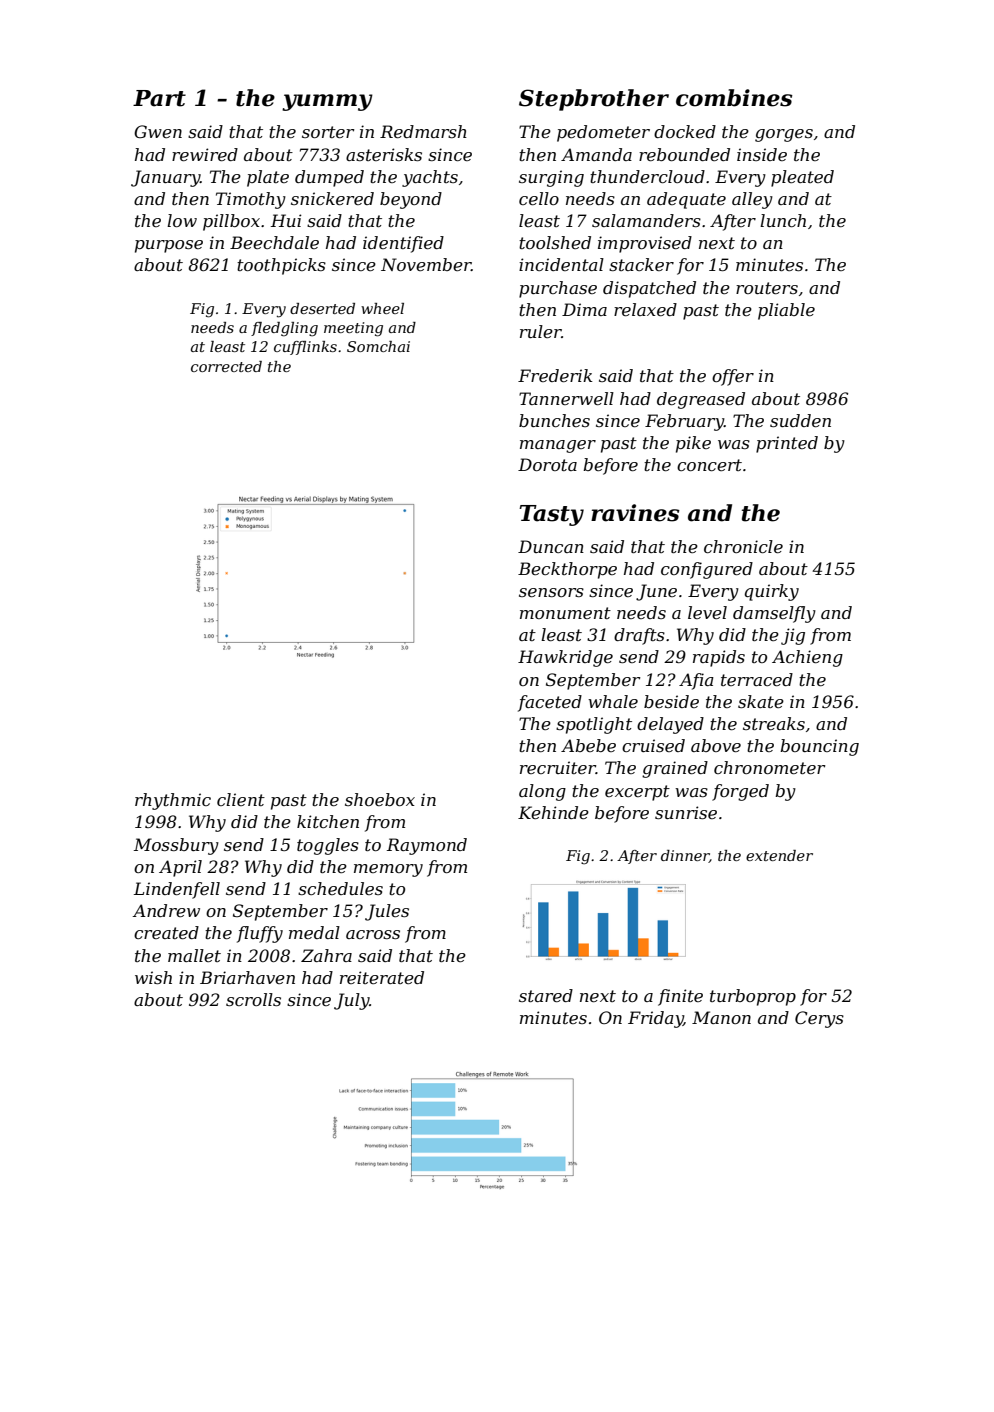  Describe the element at coordinates (241, 799) in the document. I see `client` at that location.
